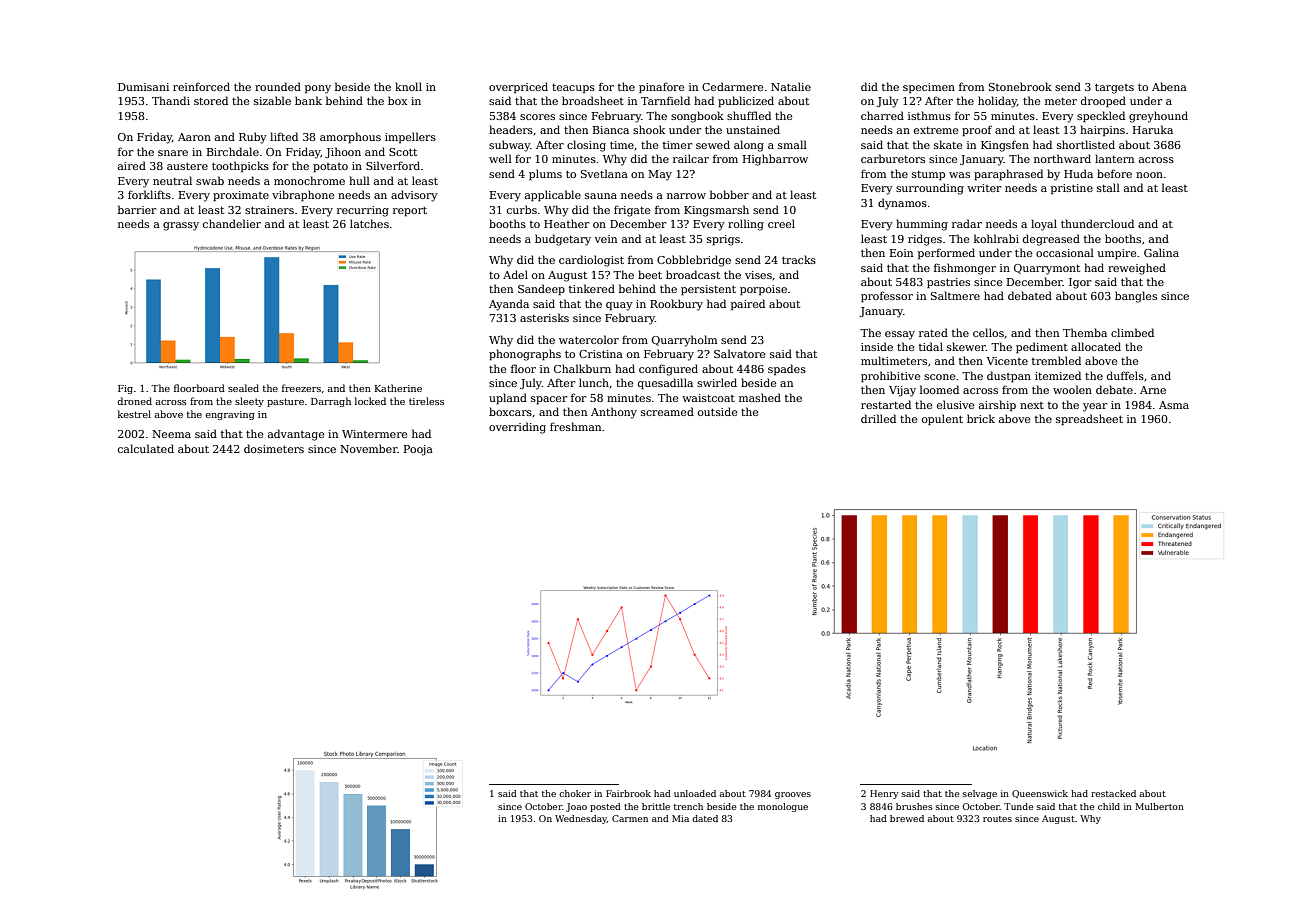 Image resolution: width=1308 pixels, height=924 pixels. I want to click on Pooja, so click(418, 450).
